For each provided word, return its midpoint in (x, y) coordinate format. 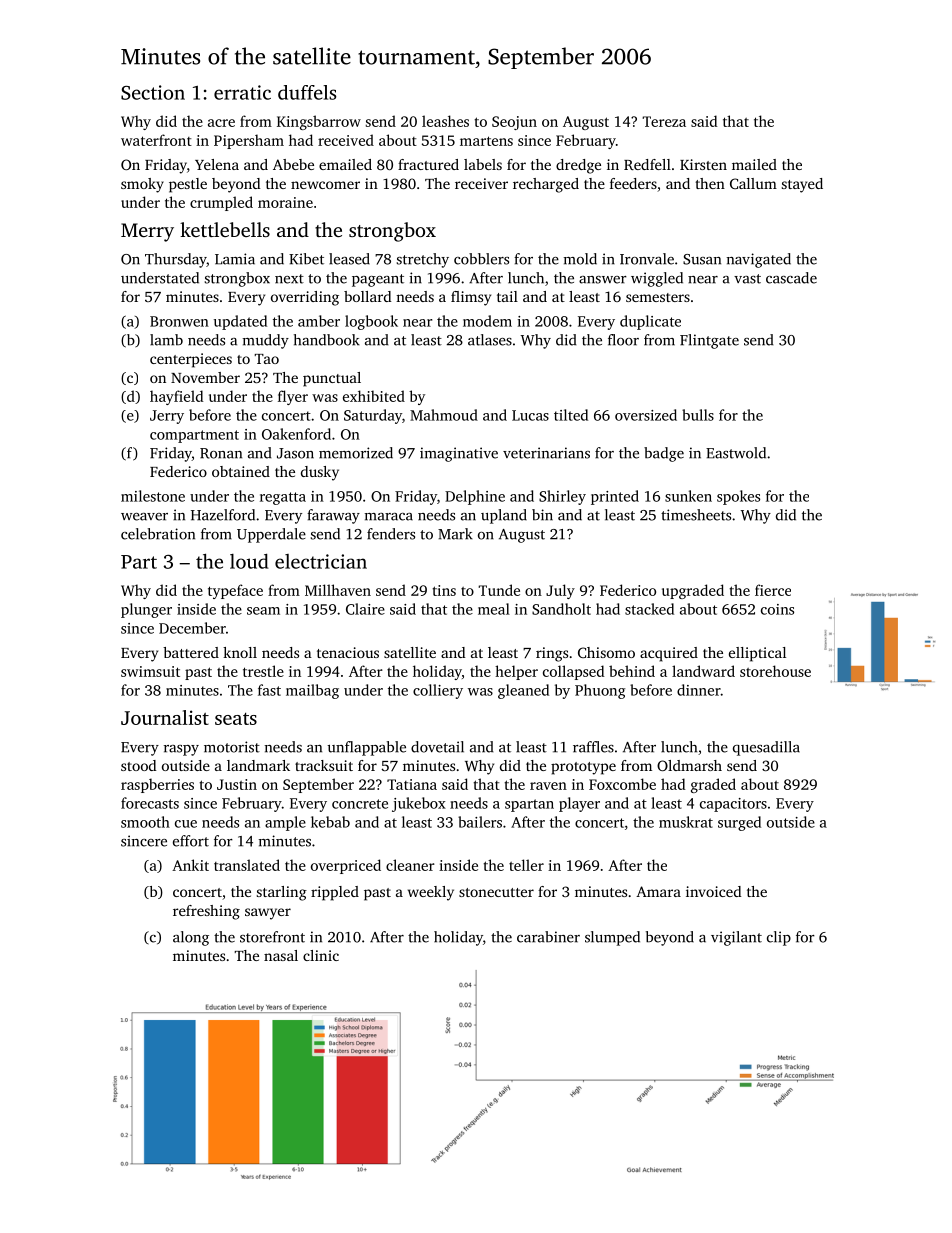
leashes (445, 121)
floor (623, 340)
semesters (658, 297)
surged (739, 823)
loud (249, 561)
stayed (802, 185)
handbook (327, 340)
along (191, 938)
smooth (145, 822)
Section (153, 92)
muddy (266, 341)
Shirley (562, 497)
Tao (266, 359)
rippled (335, 893)
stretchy (423, 260)
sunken (688, 496)
